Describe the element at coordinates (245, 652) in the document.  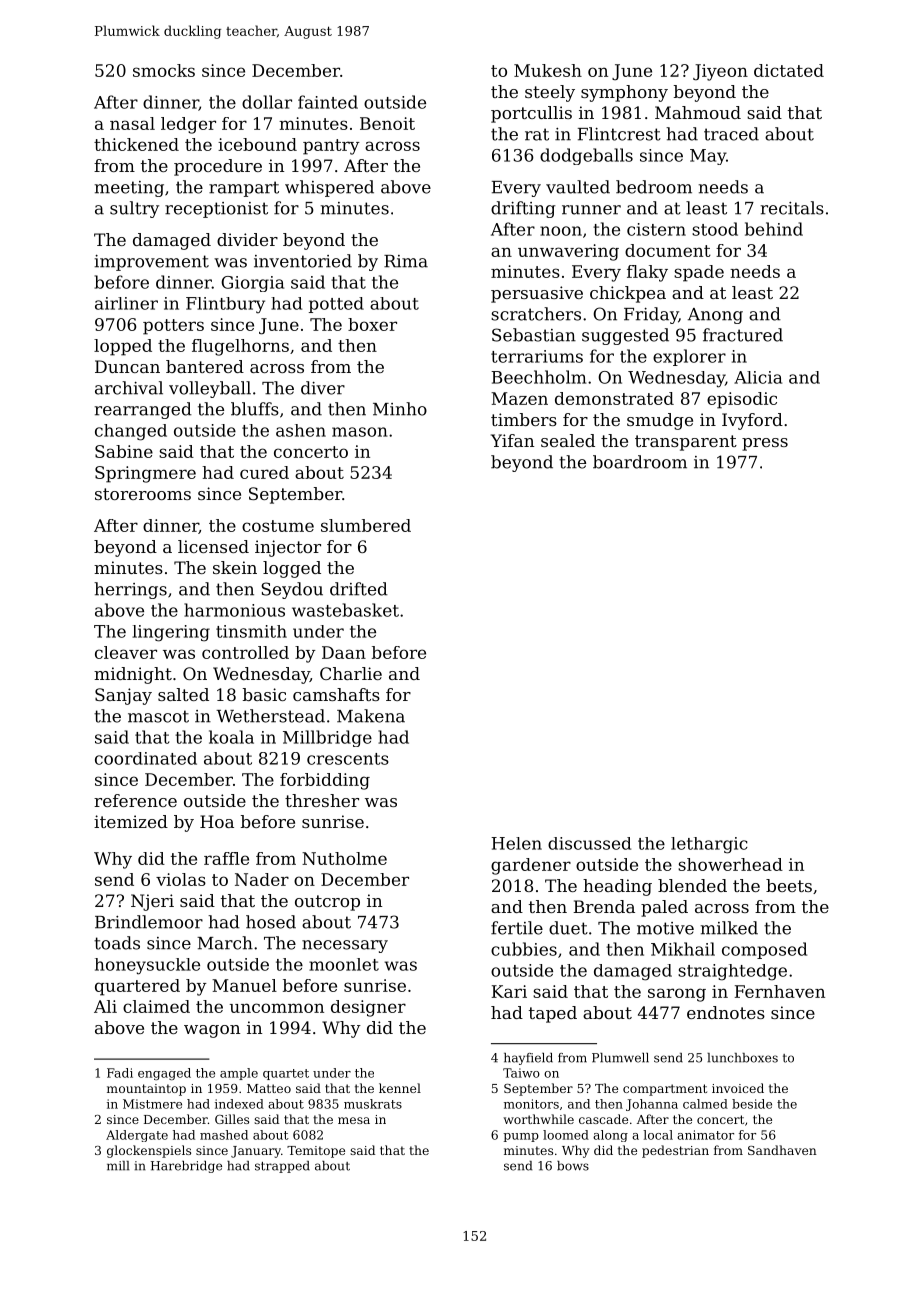
I see `controlled` at that location.
